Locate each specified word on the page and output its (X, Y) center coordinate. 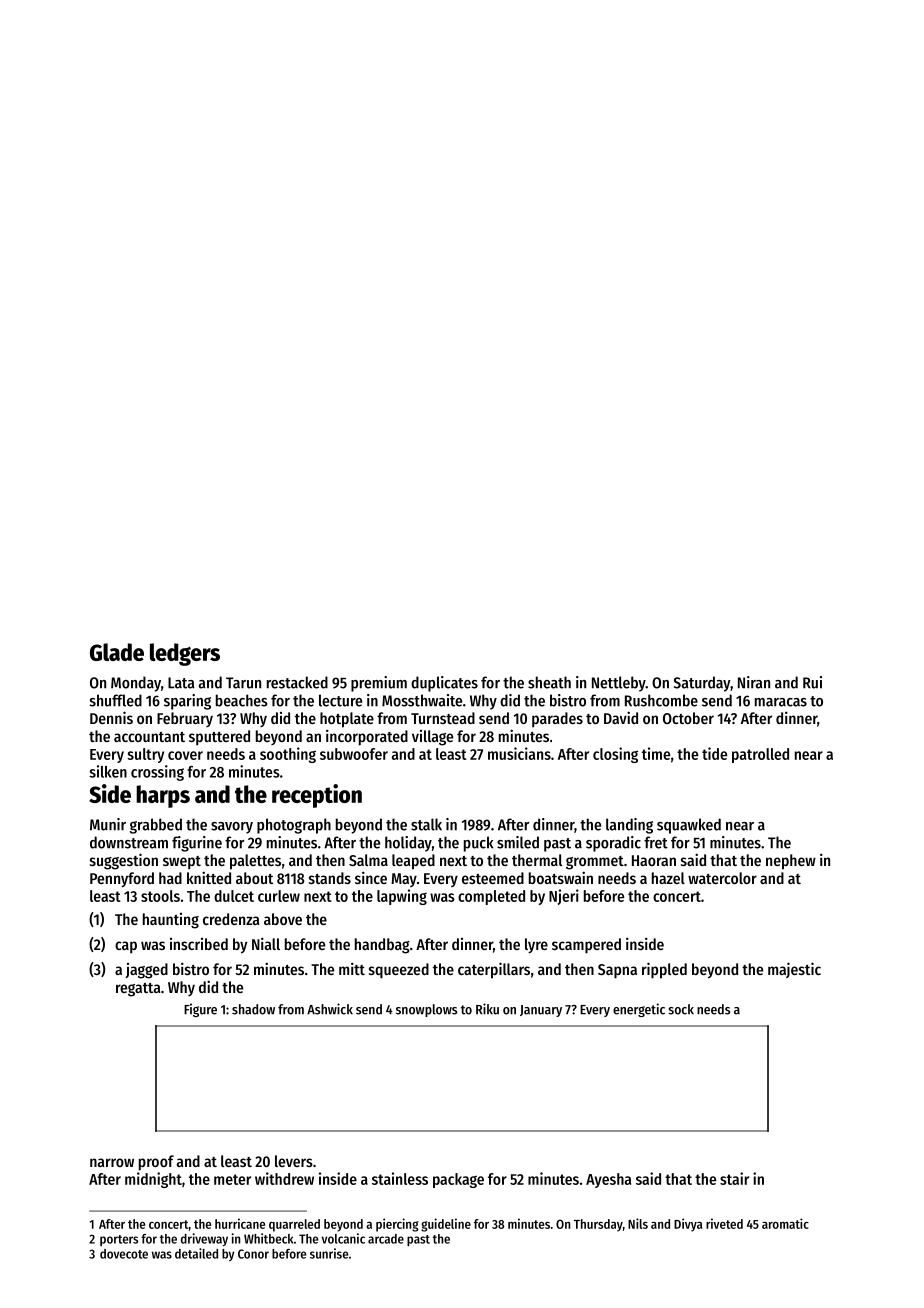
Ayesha (608, 1180)
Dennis (111, 717)
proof (156, 1163)
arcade (386, 1239)
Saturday (702, 684)
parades (557, 719)
